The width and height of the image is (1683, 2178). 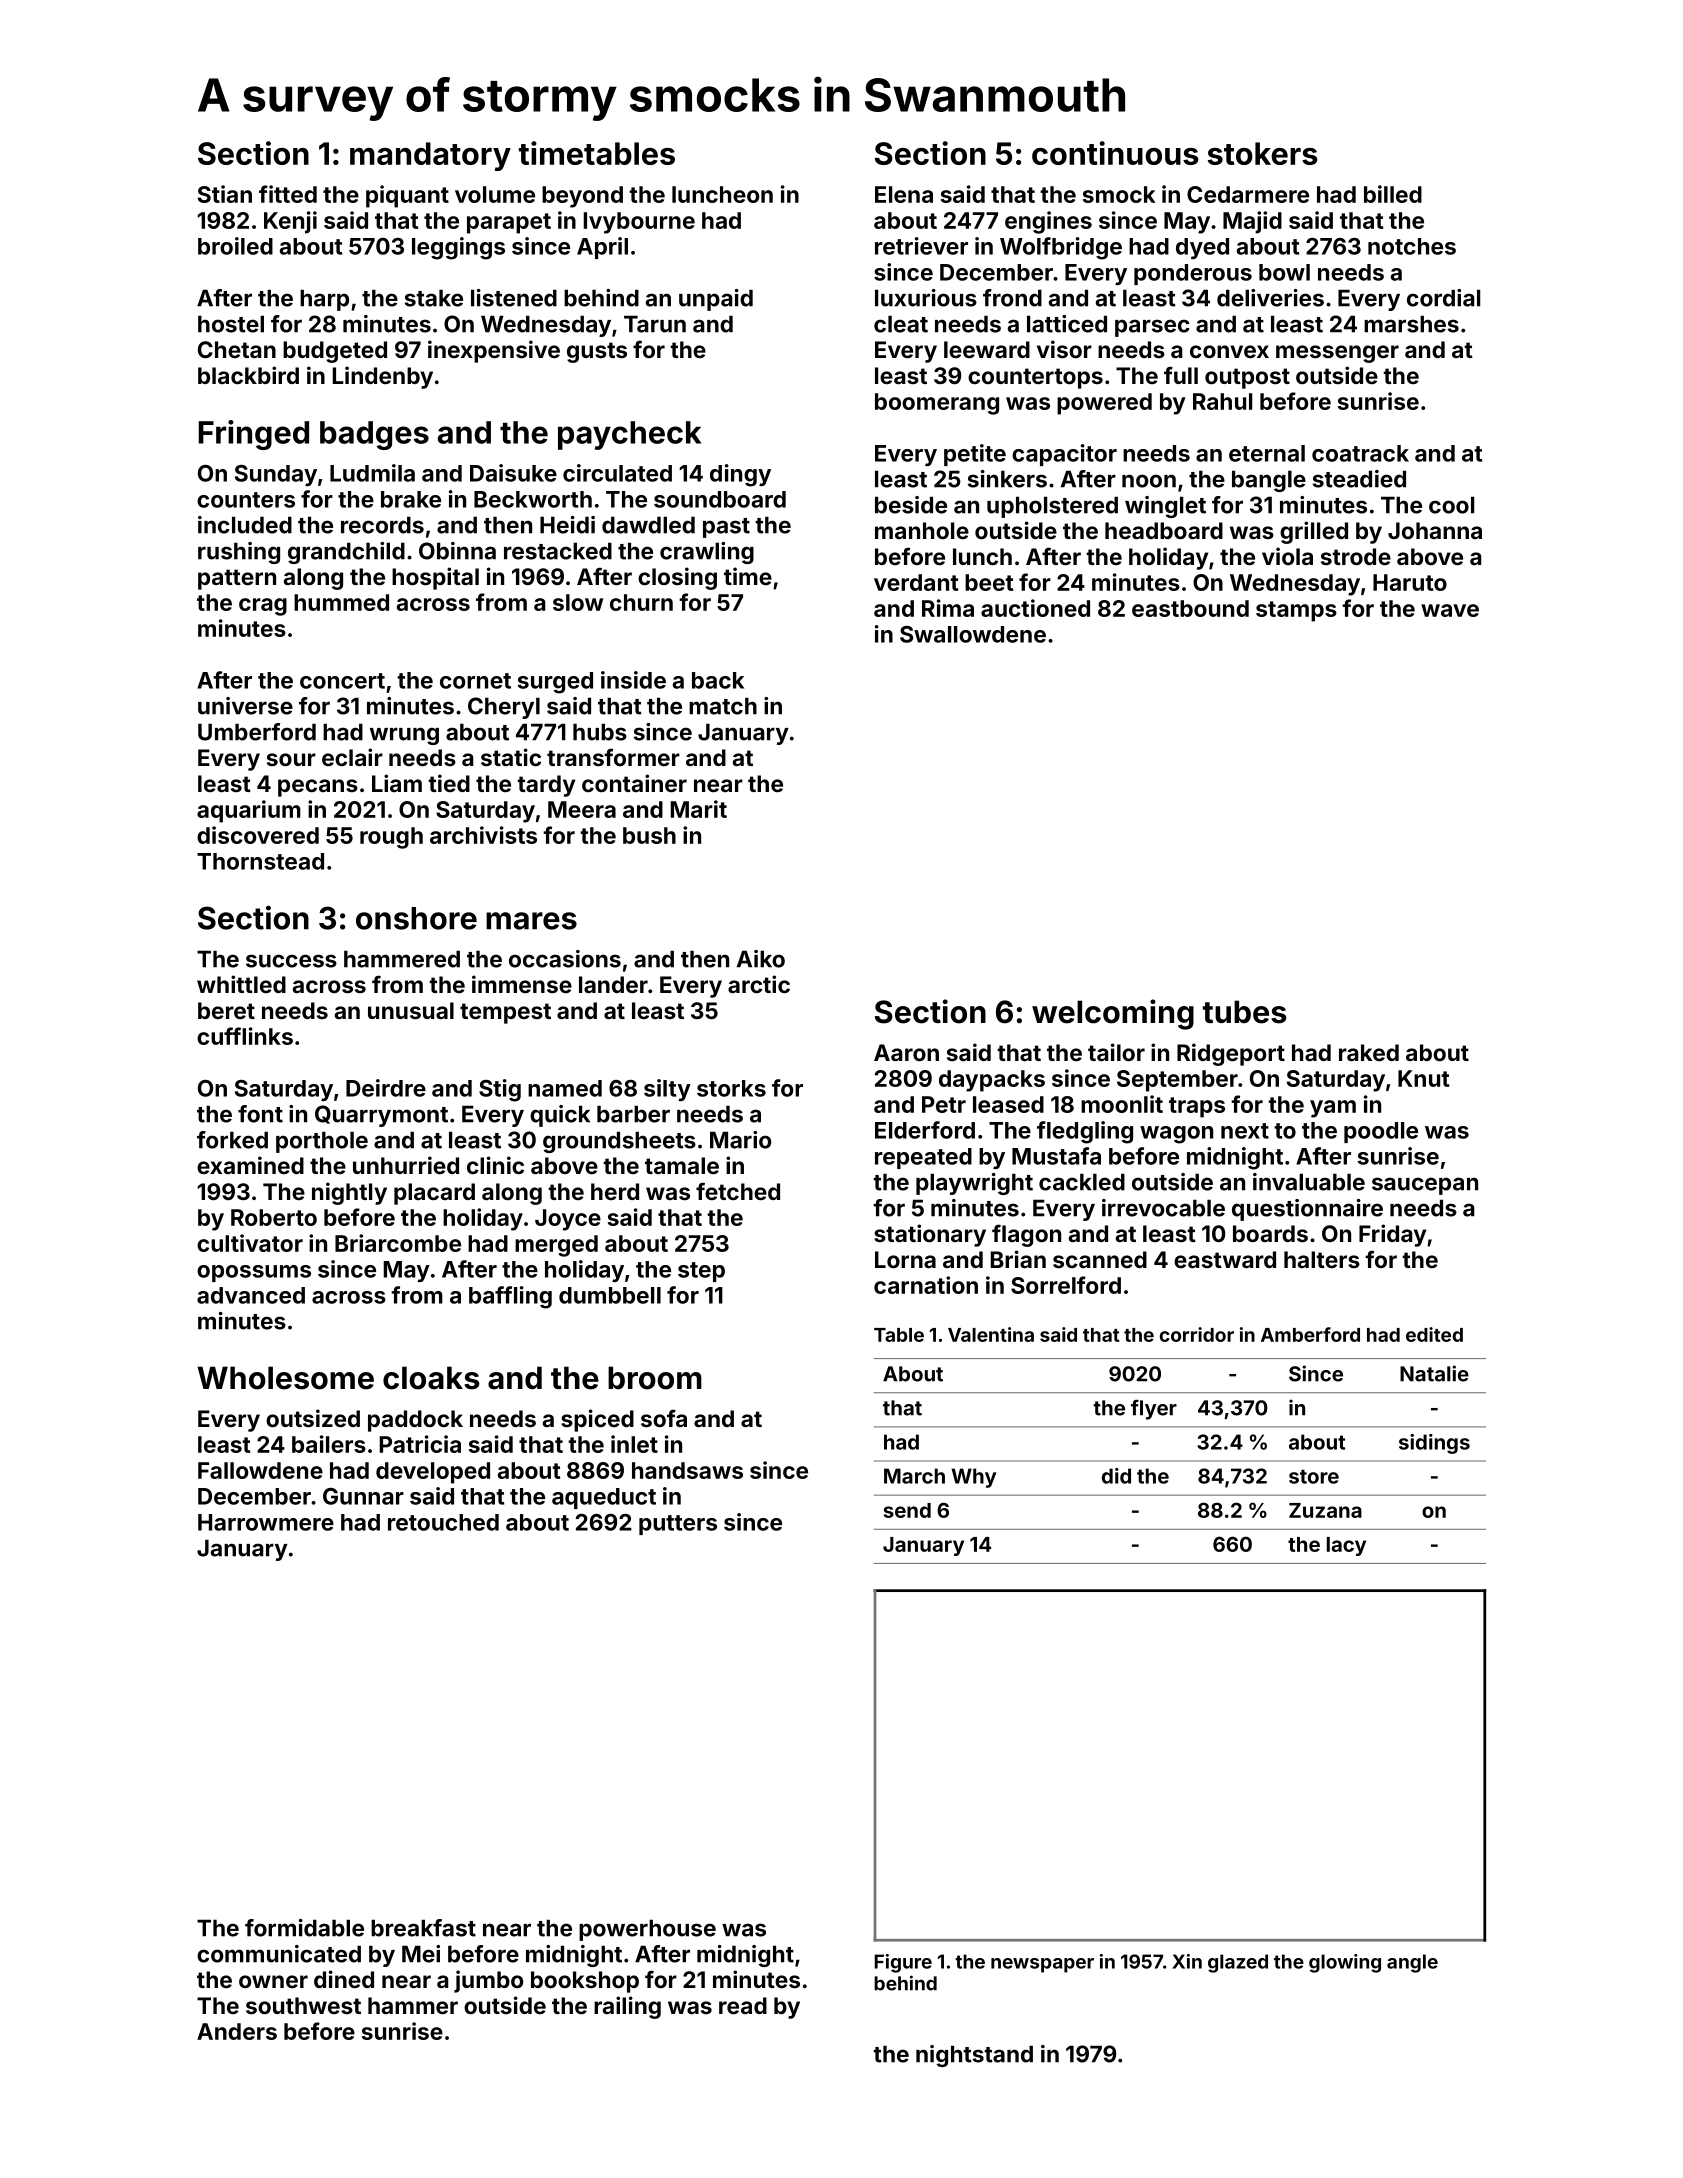 What do you see at coordinates (1425, 1186) in the image?
I see `saucepan` at bounding box center [1425, 1186].
